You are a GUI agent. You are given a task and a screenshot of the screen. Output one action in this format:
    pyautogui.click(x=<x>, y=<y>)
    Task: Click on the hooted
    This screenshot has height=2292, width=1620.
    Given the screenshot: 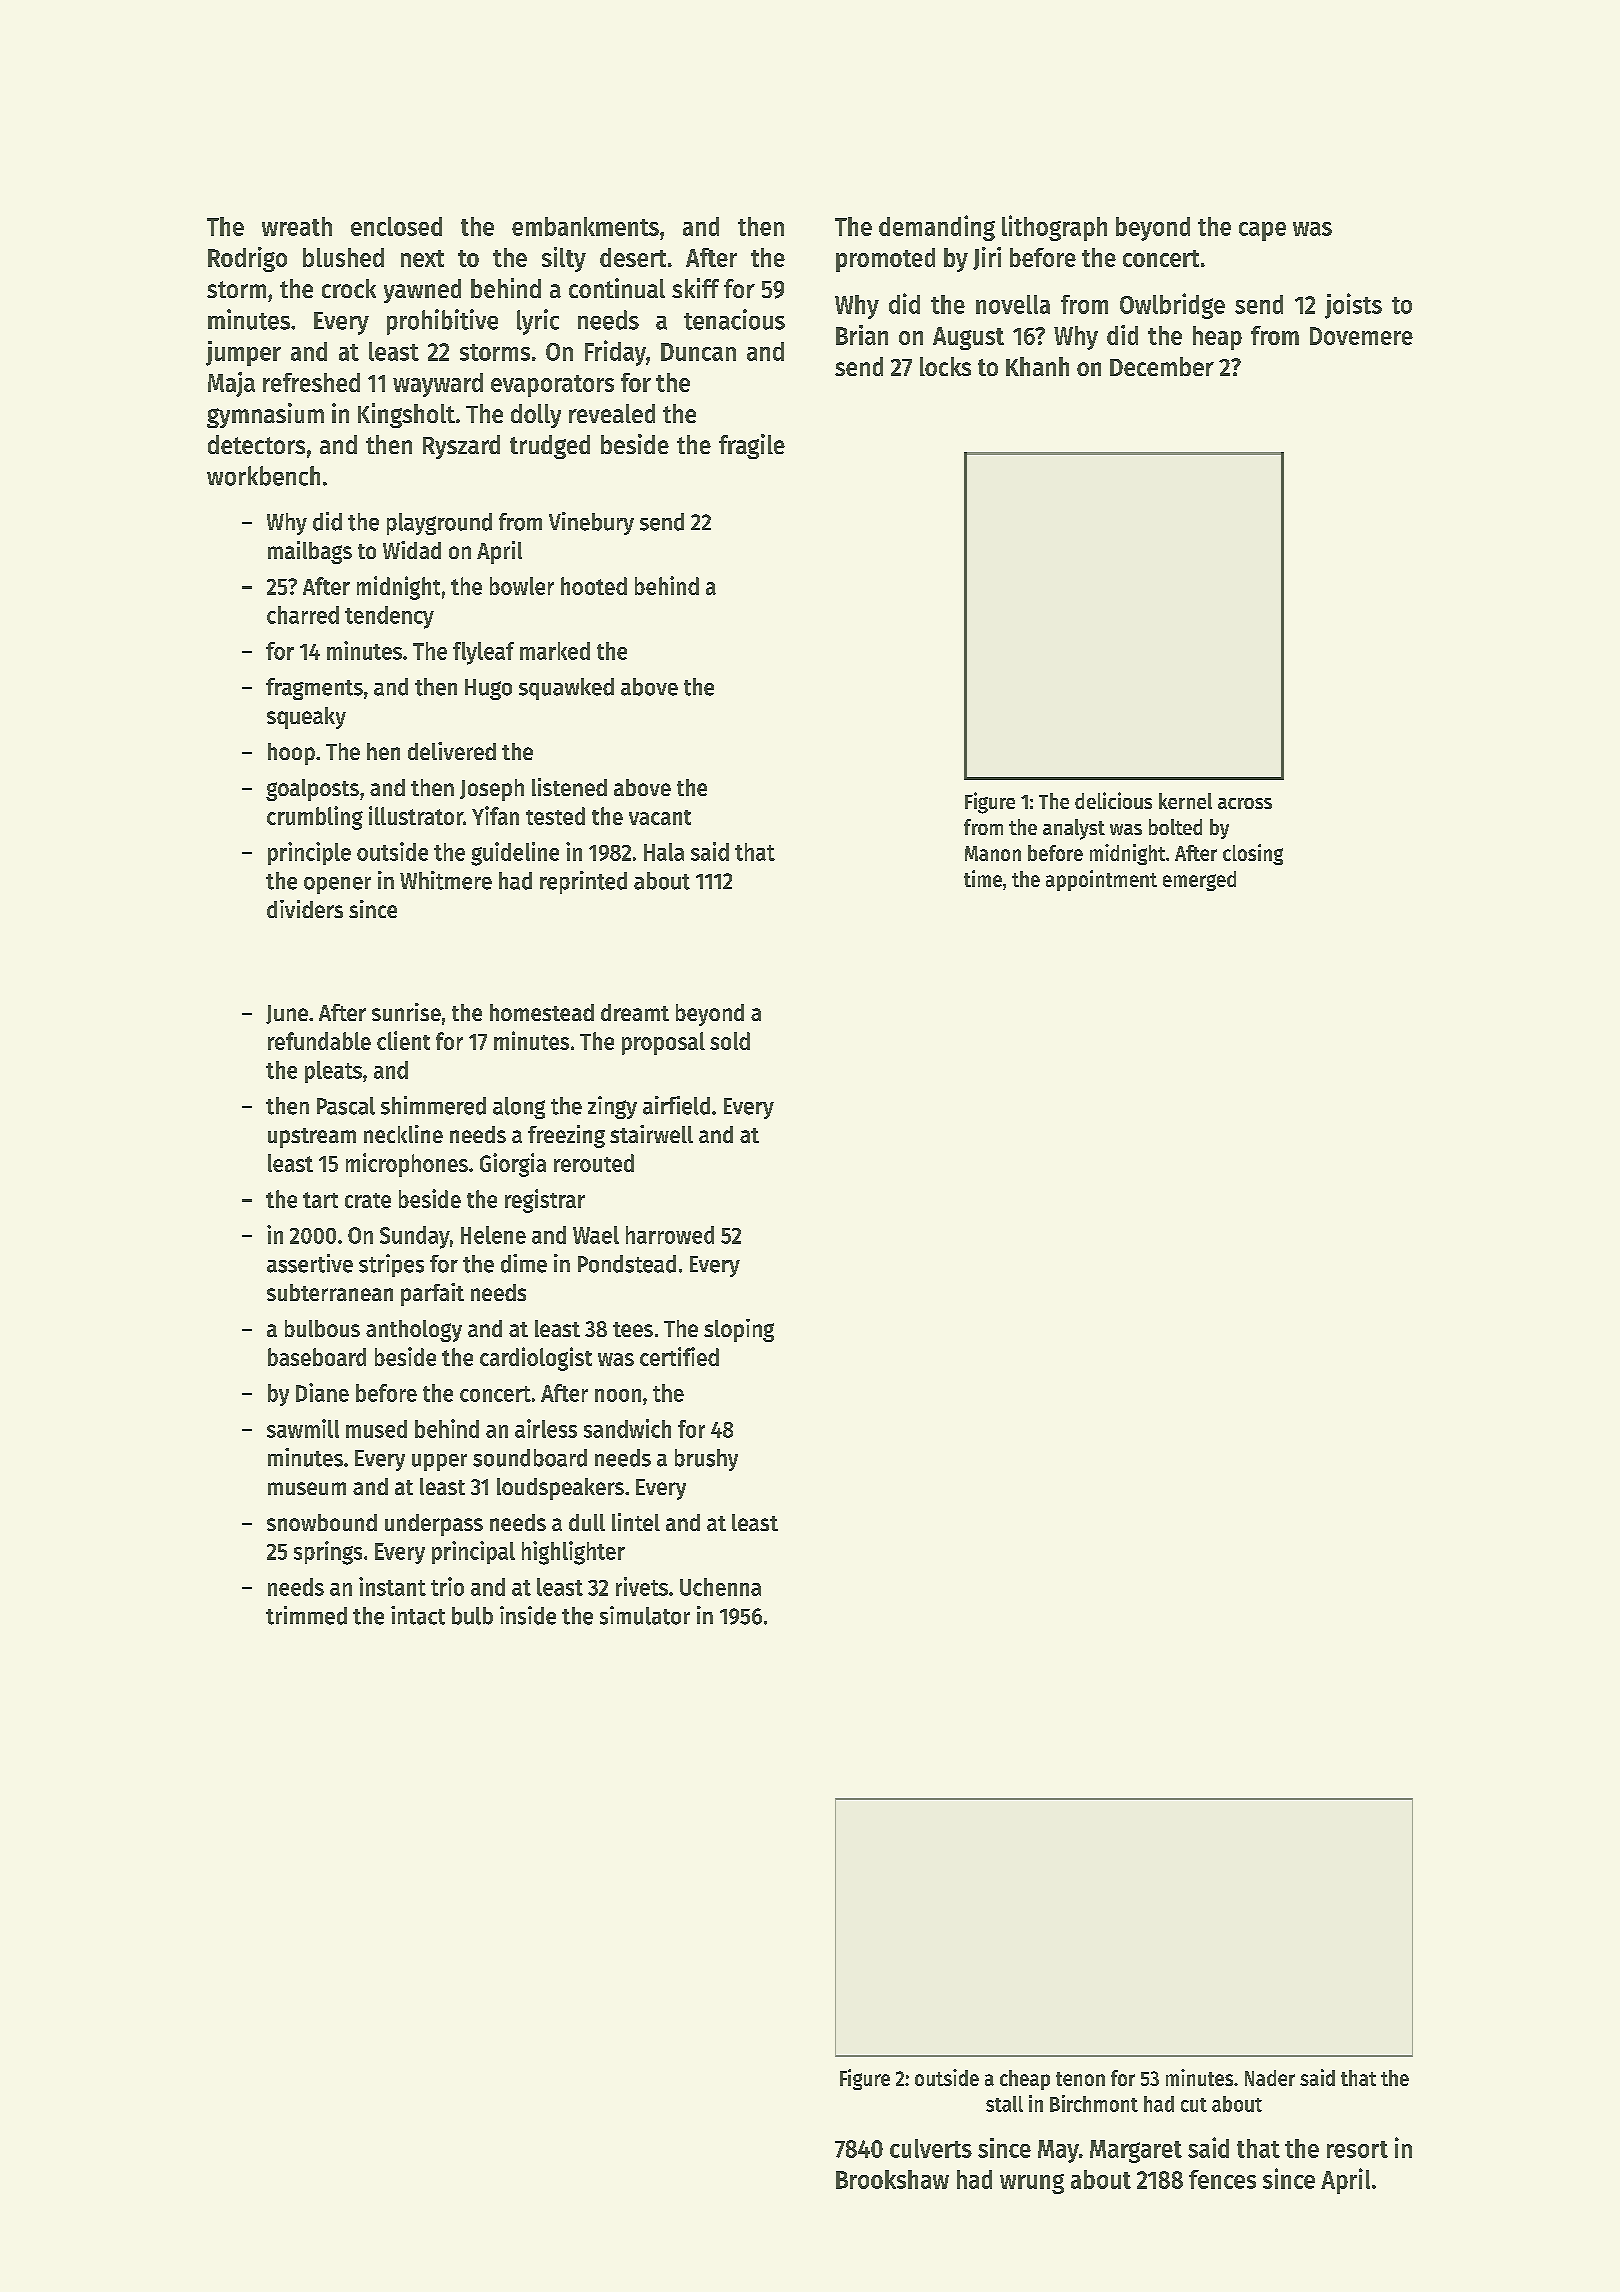 What is the action you would take?
    pyautogui.click(x=594, y=586)
